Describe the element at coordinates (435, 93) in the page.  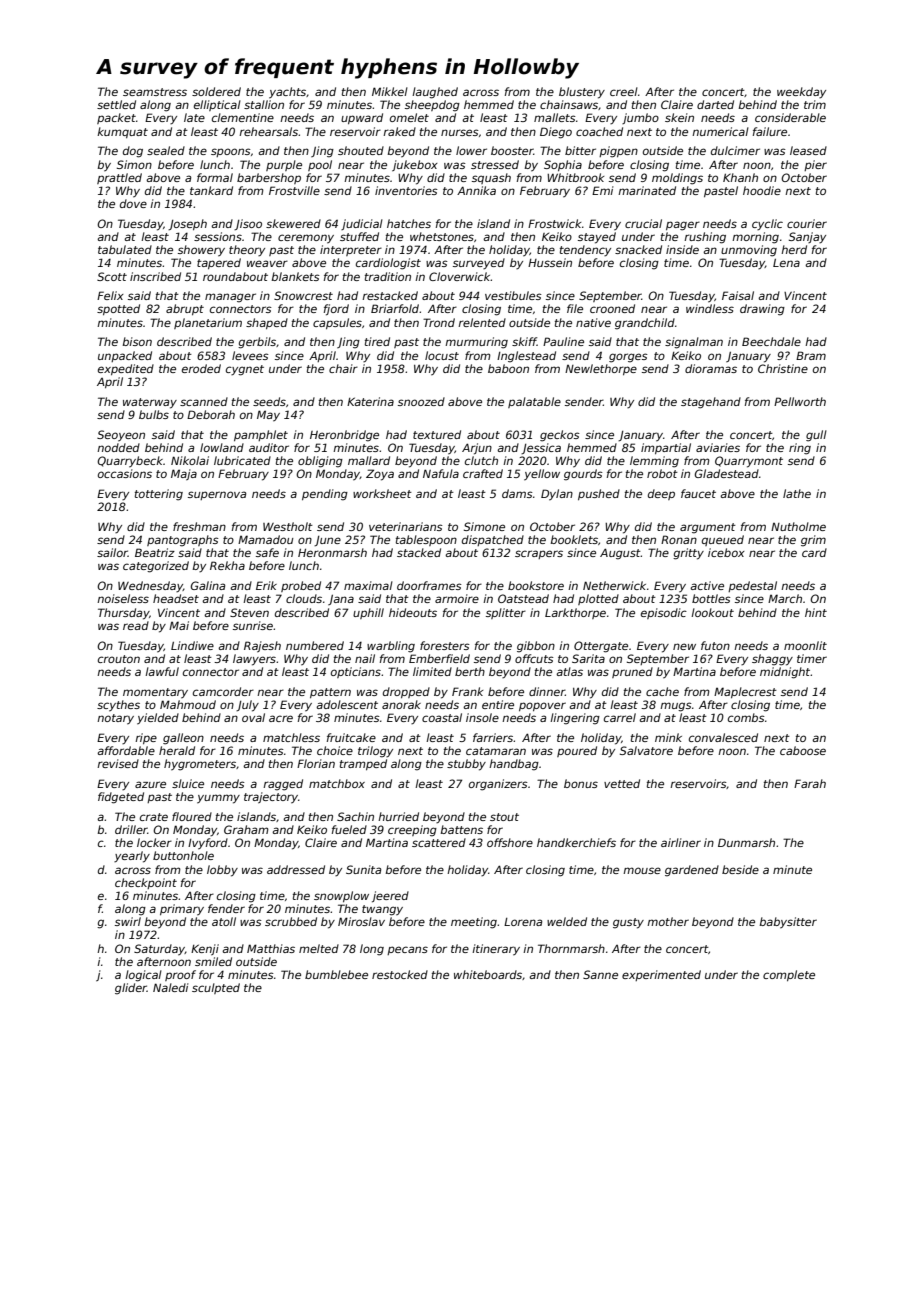
I see `laughed` at that location.
